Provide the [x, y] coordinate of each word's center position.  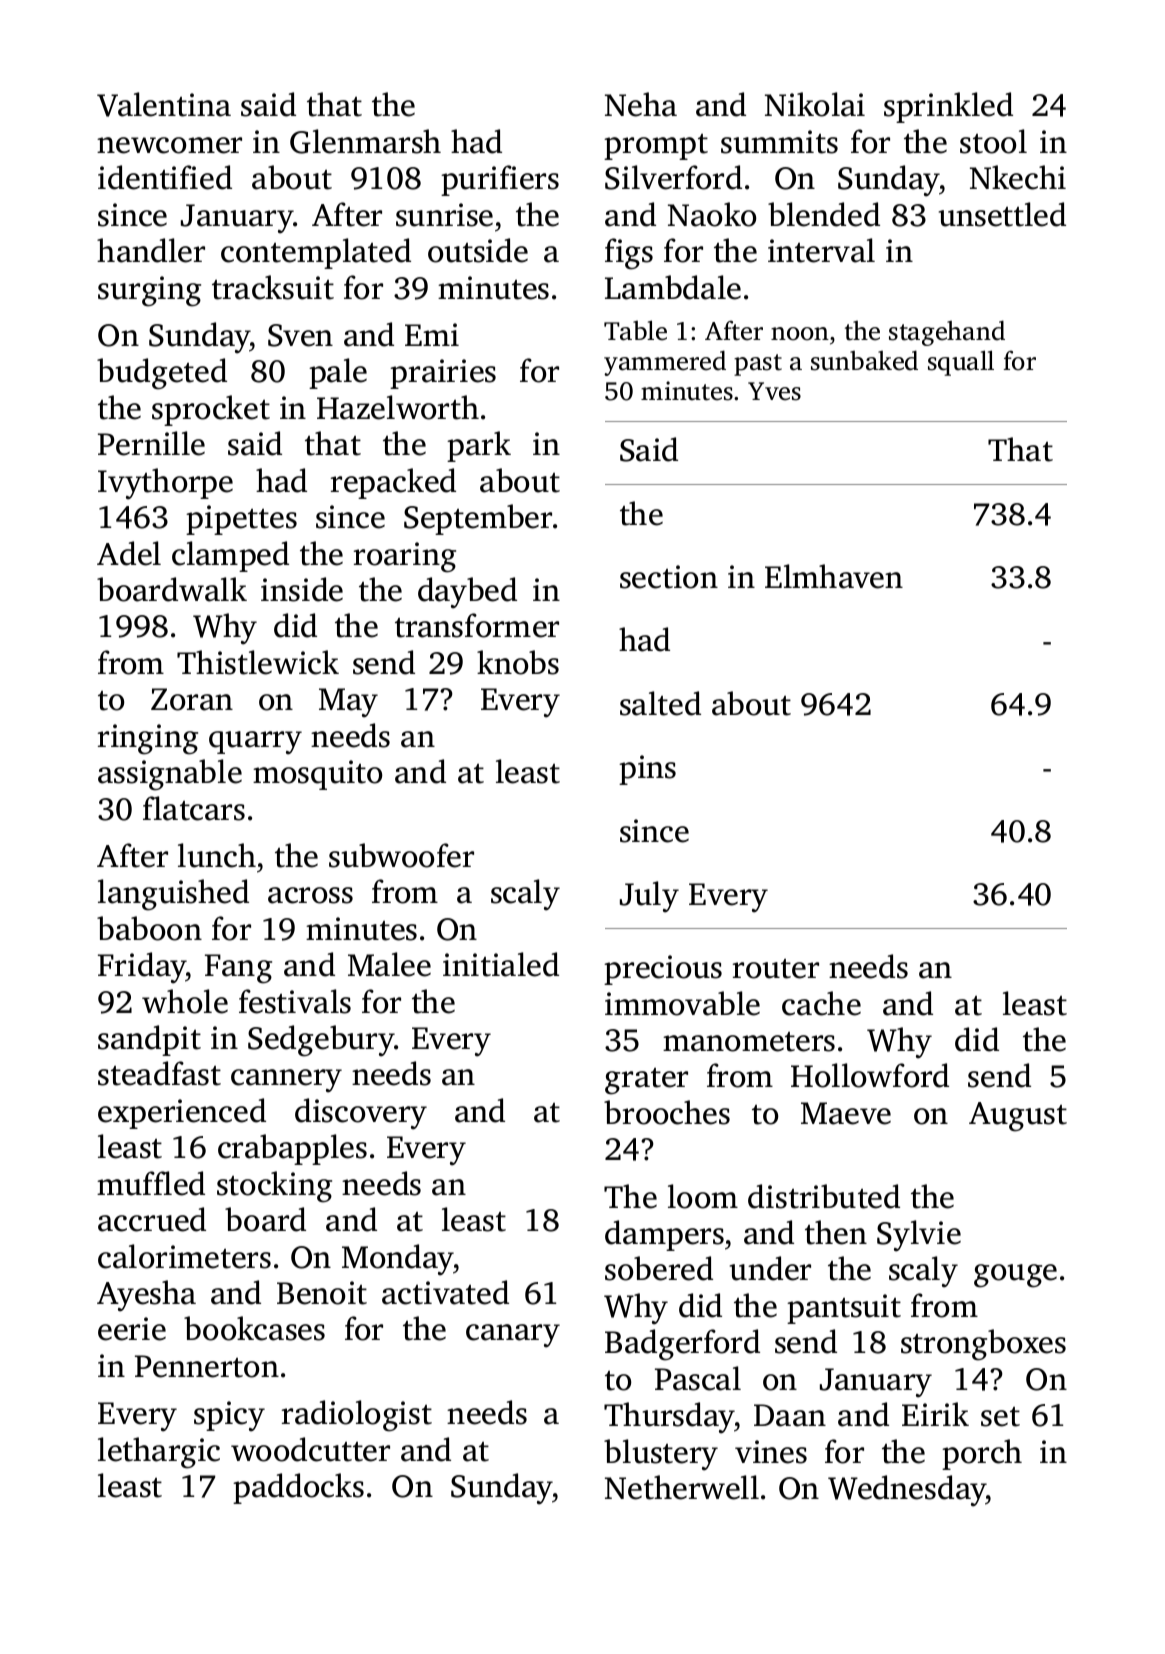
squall [961, 363]
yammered [665, 363]
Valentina [164, 104]
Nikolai [815, 104]
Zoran [192, 699]
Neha [641, 104]
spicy [229, 1416]
